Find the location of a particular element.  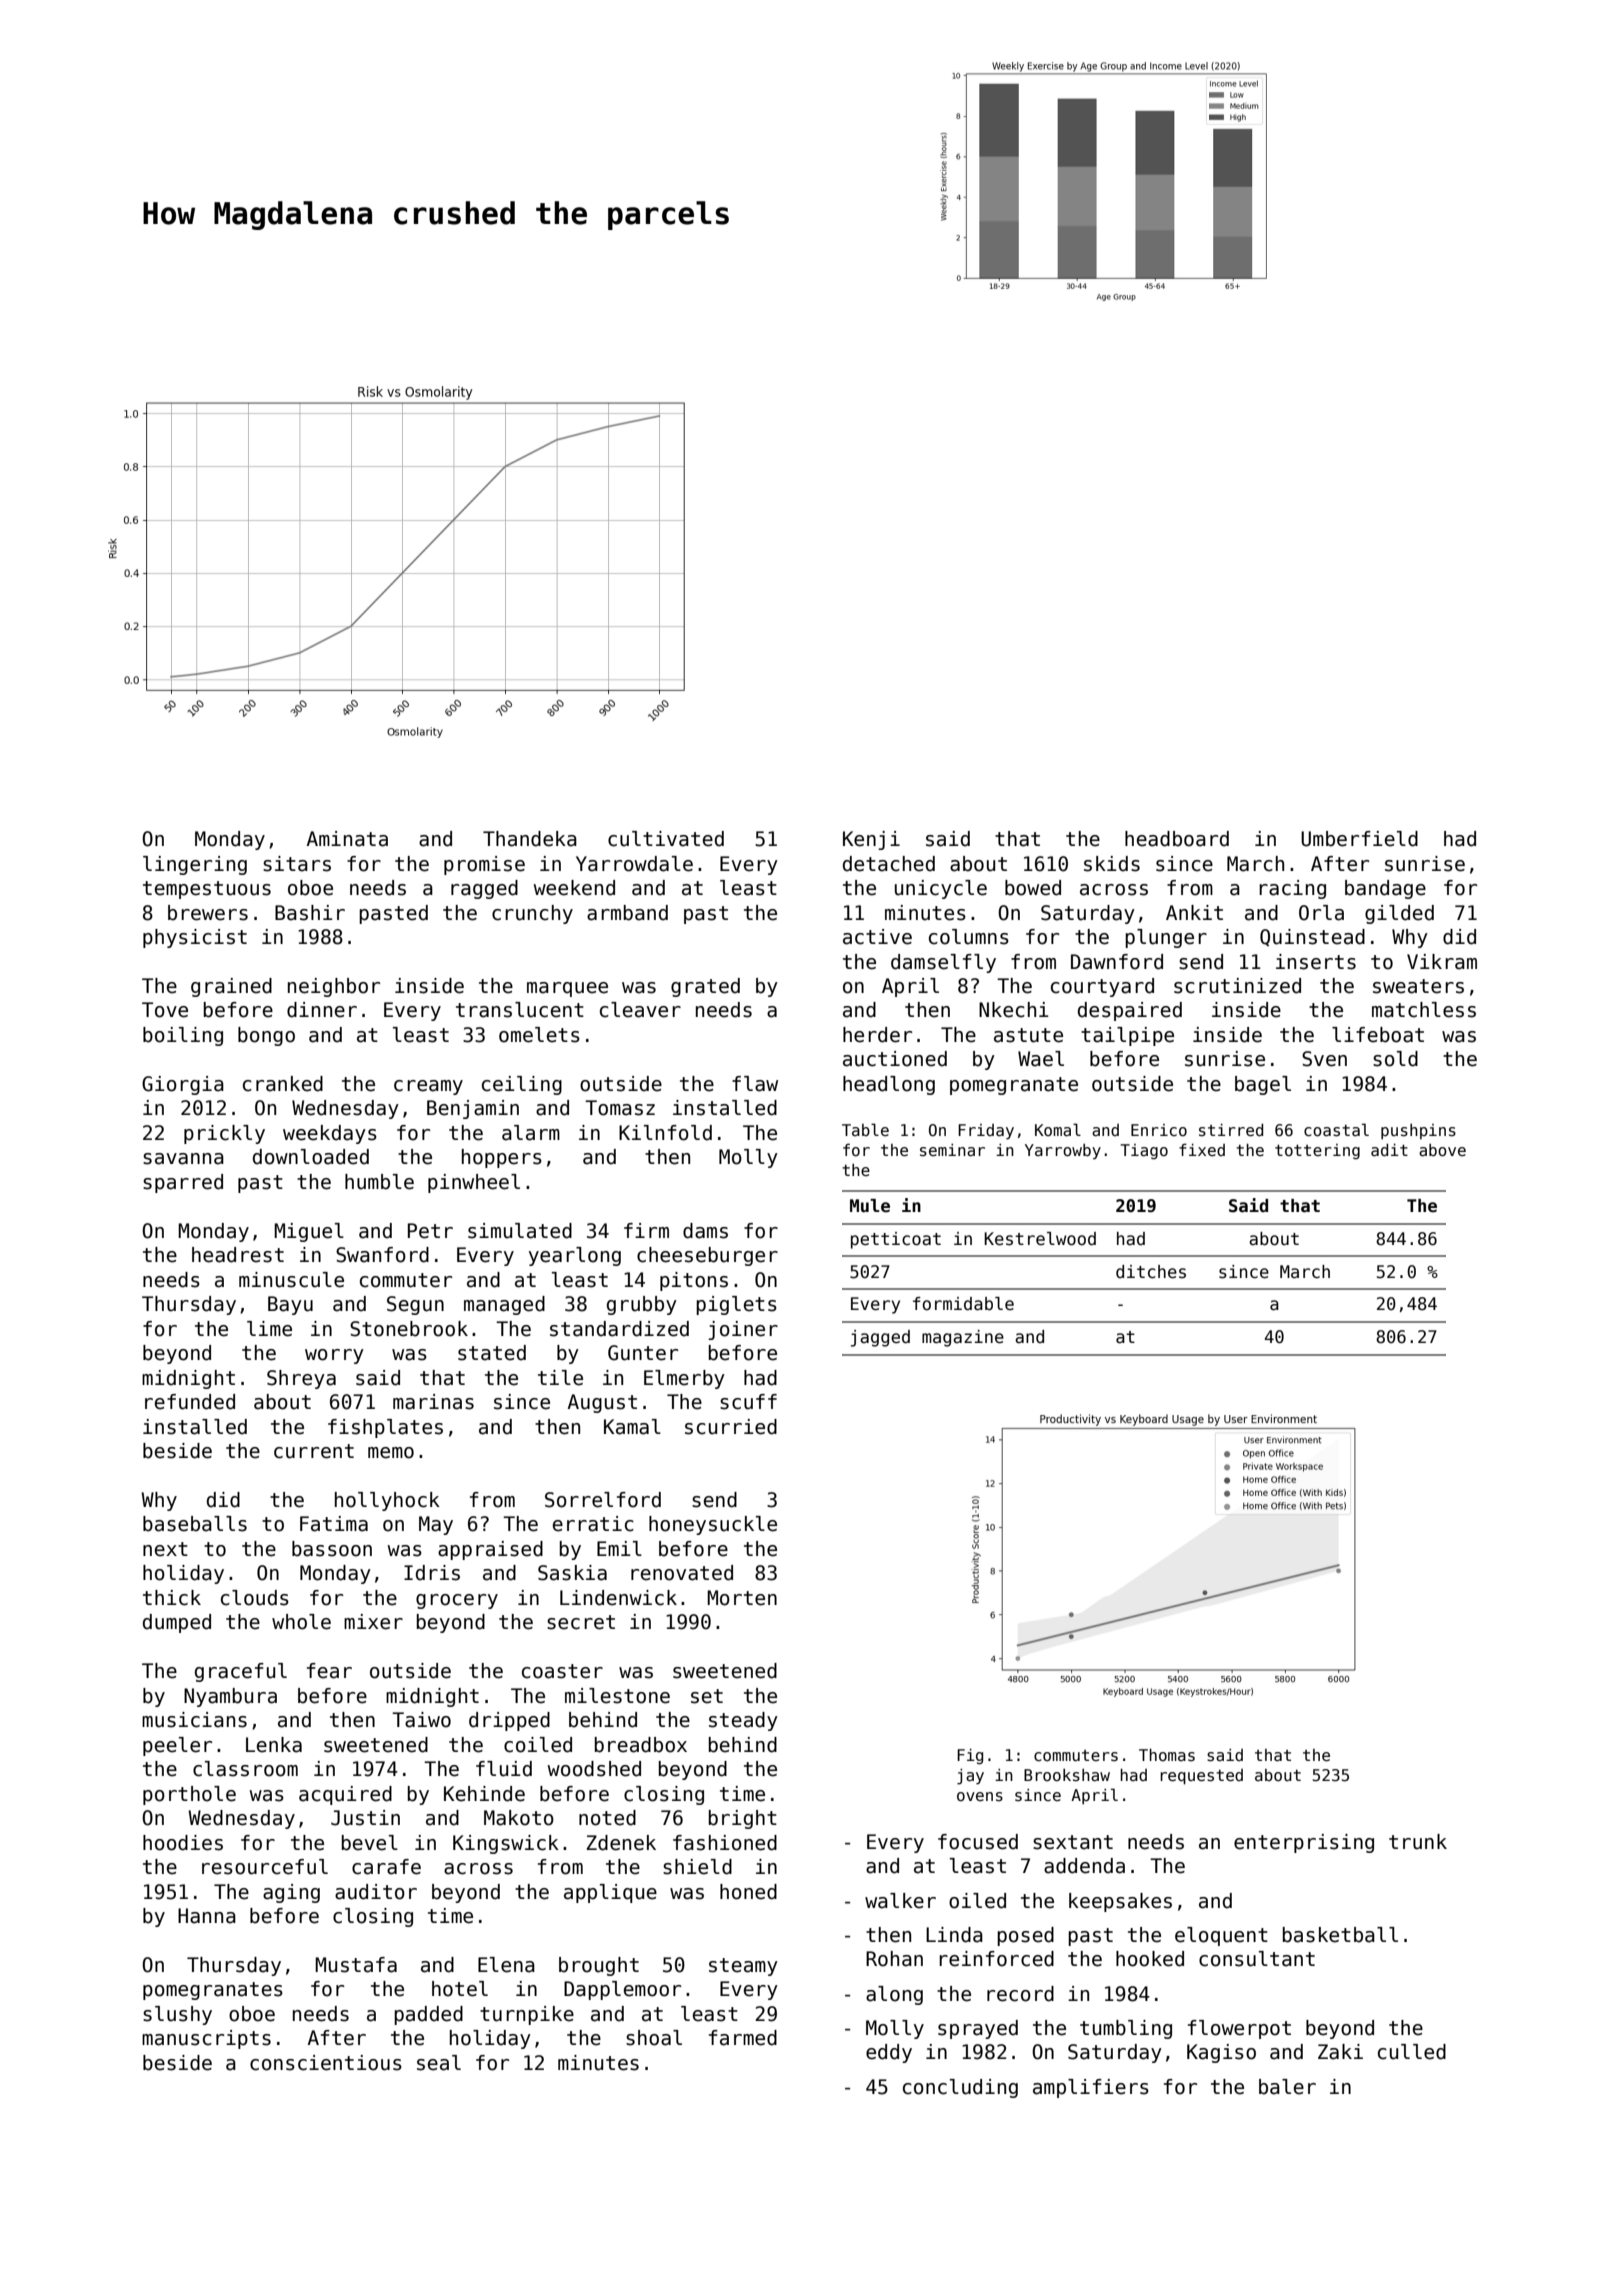

applique is located at coordinates (610, 1893).
